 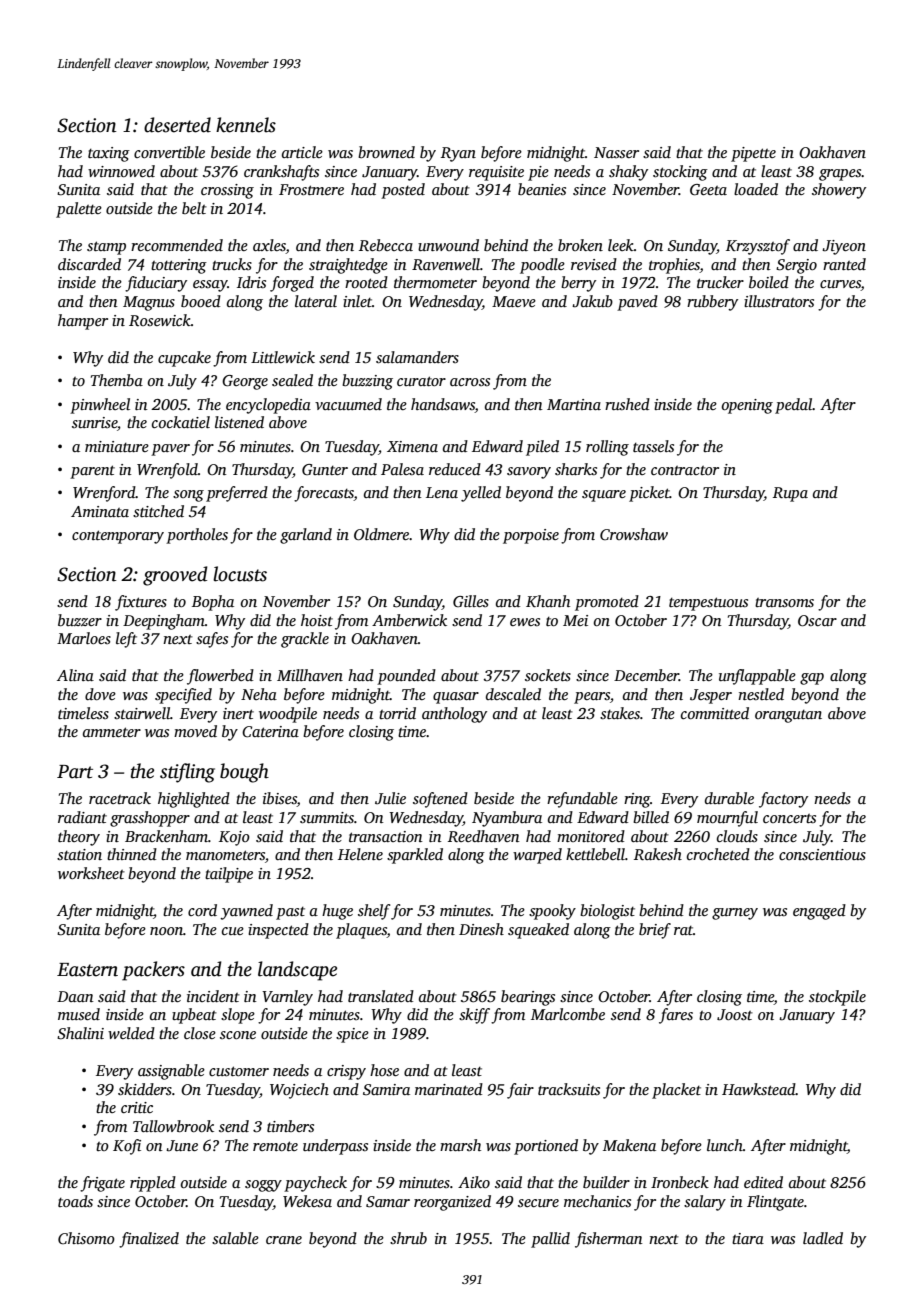 I want to click on grapes, so click(x=840, y=175).
